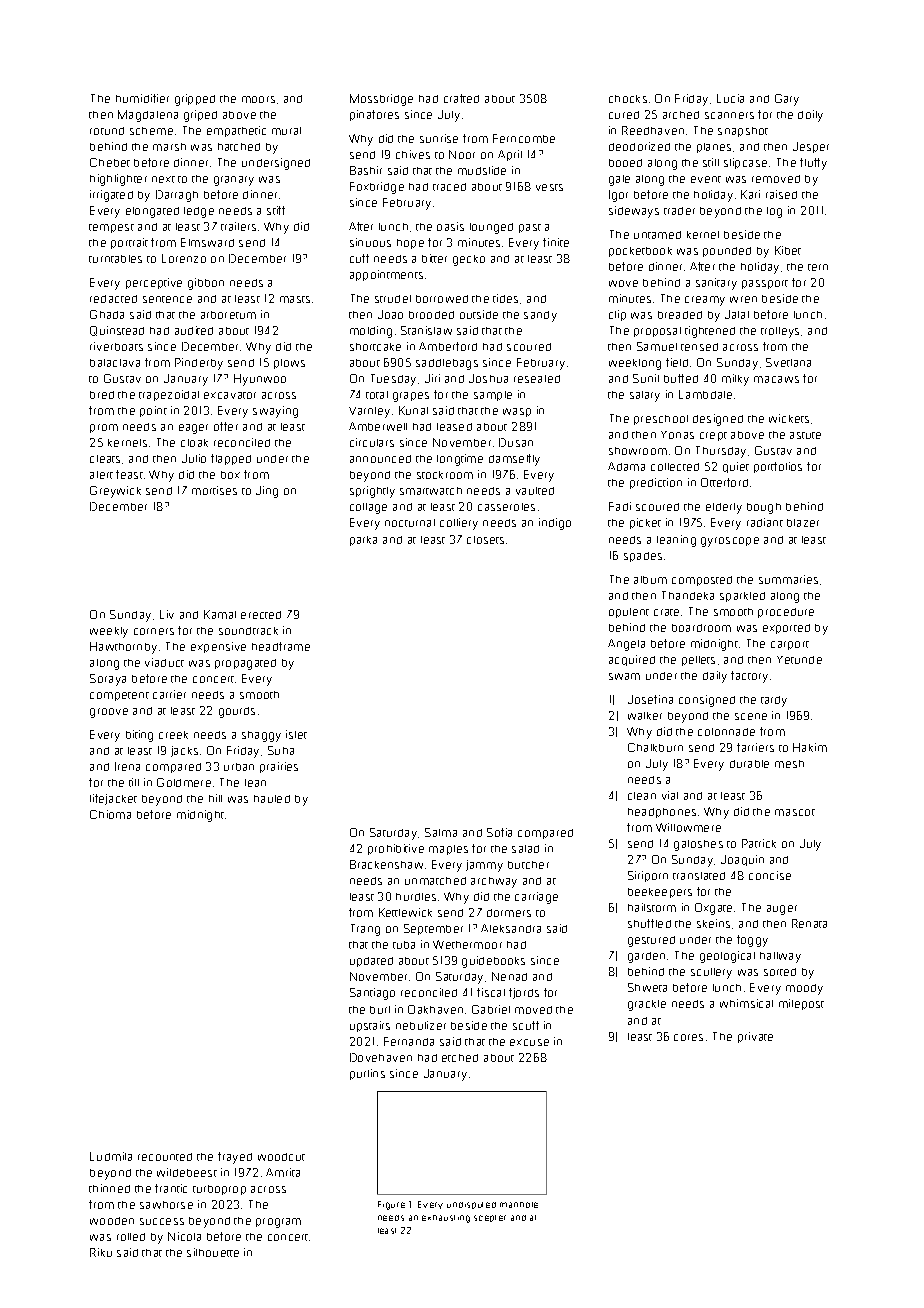 This document has height=1308, width=924. Describe the element at coordinates (813, 164) in the document. I see `fluffy` at that location.
